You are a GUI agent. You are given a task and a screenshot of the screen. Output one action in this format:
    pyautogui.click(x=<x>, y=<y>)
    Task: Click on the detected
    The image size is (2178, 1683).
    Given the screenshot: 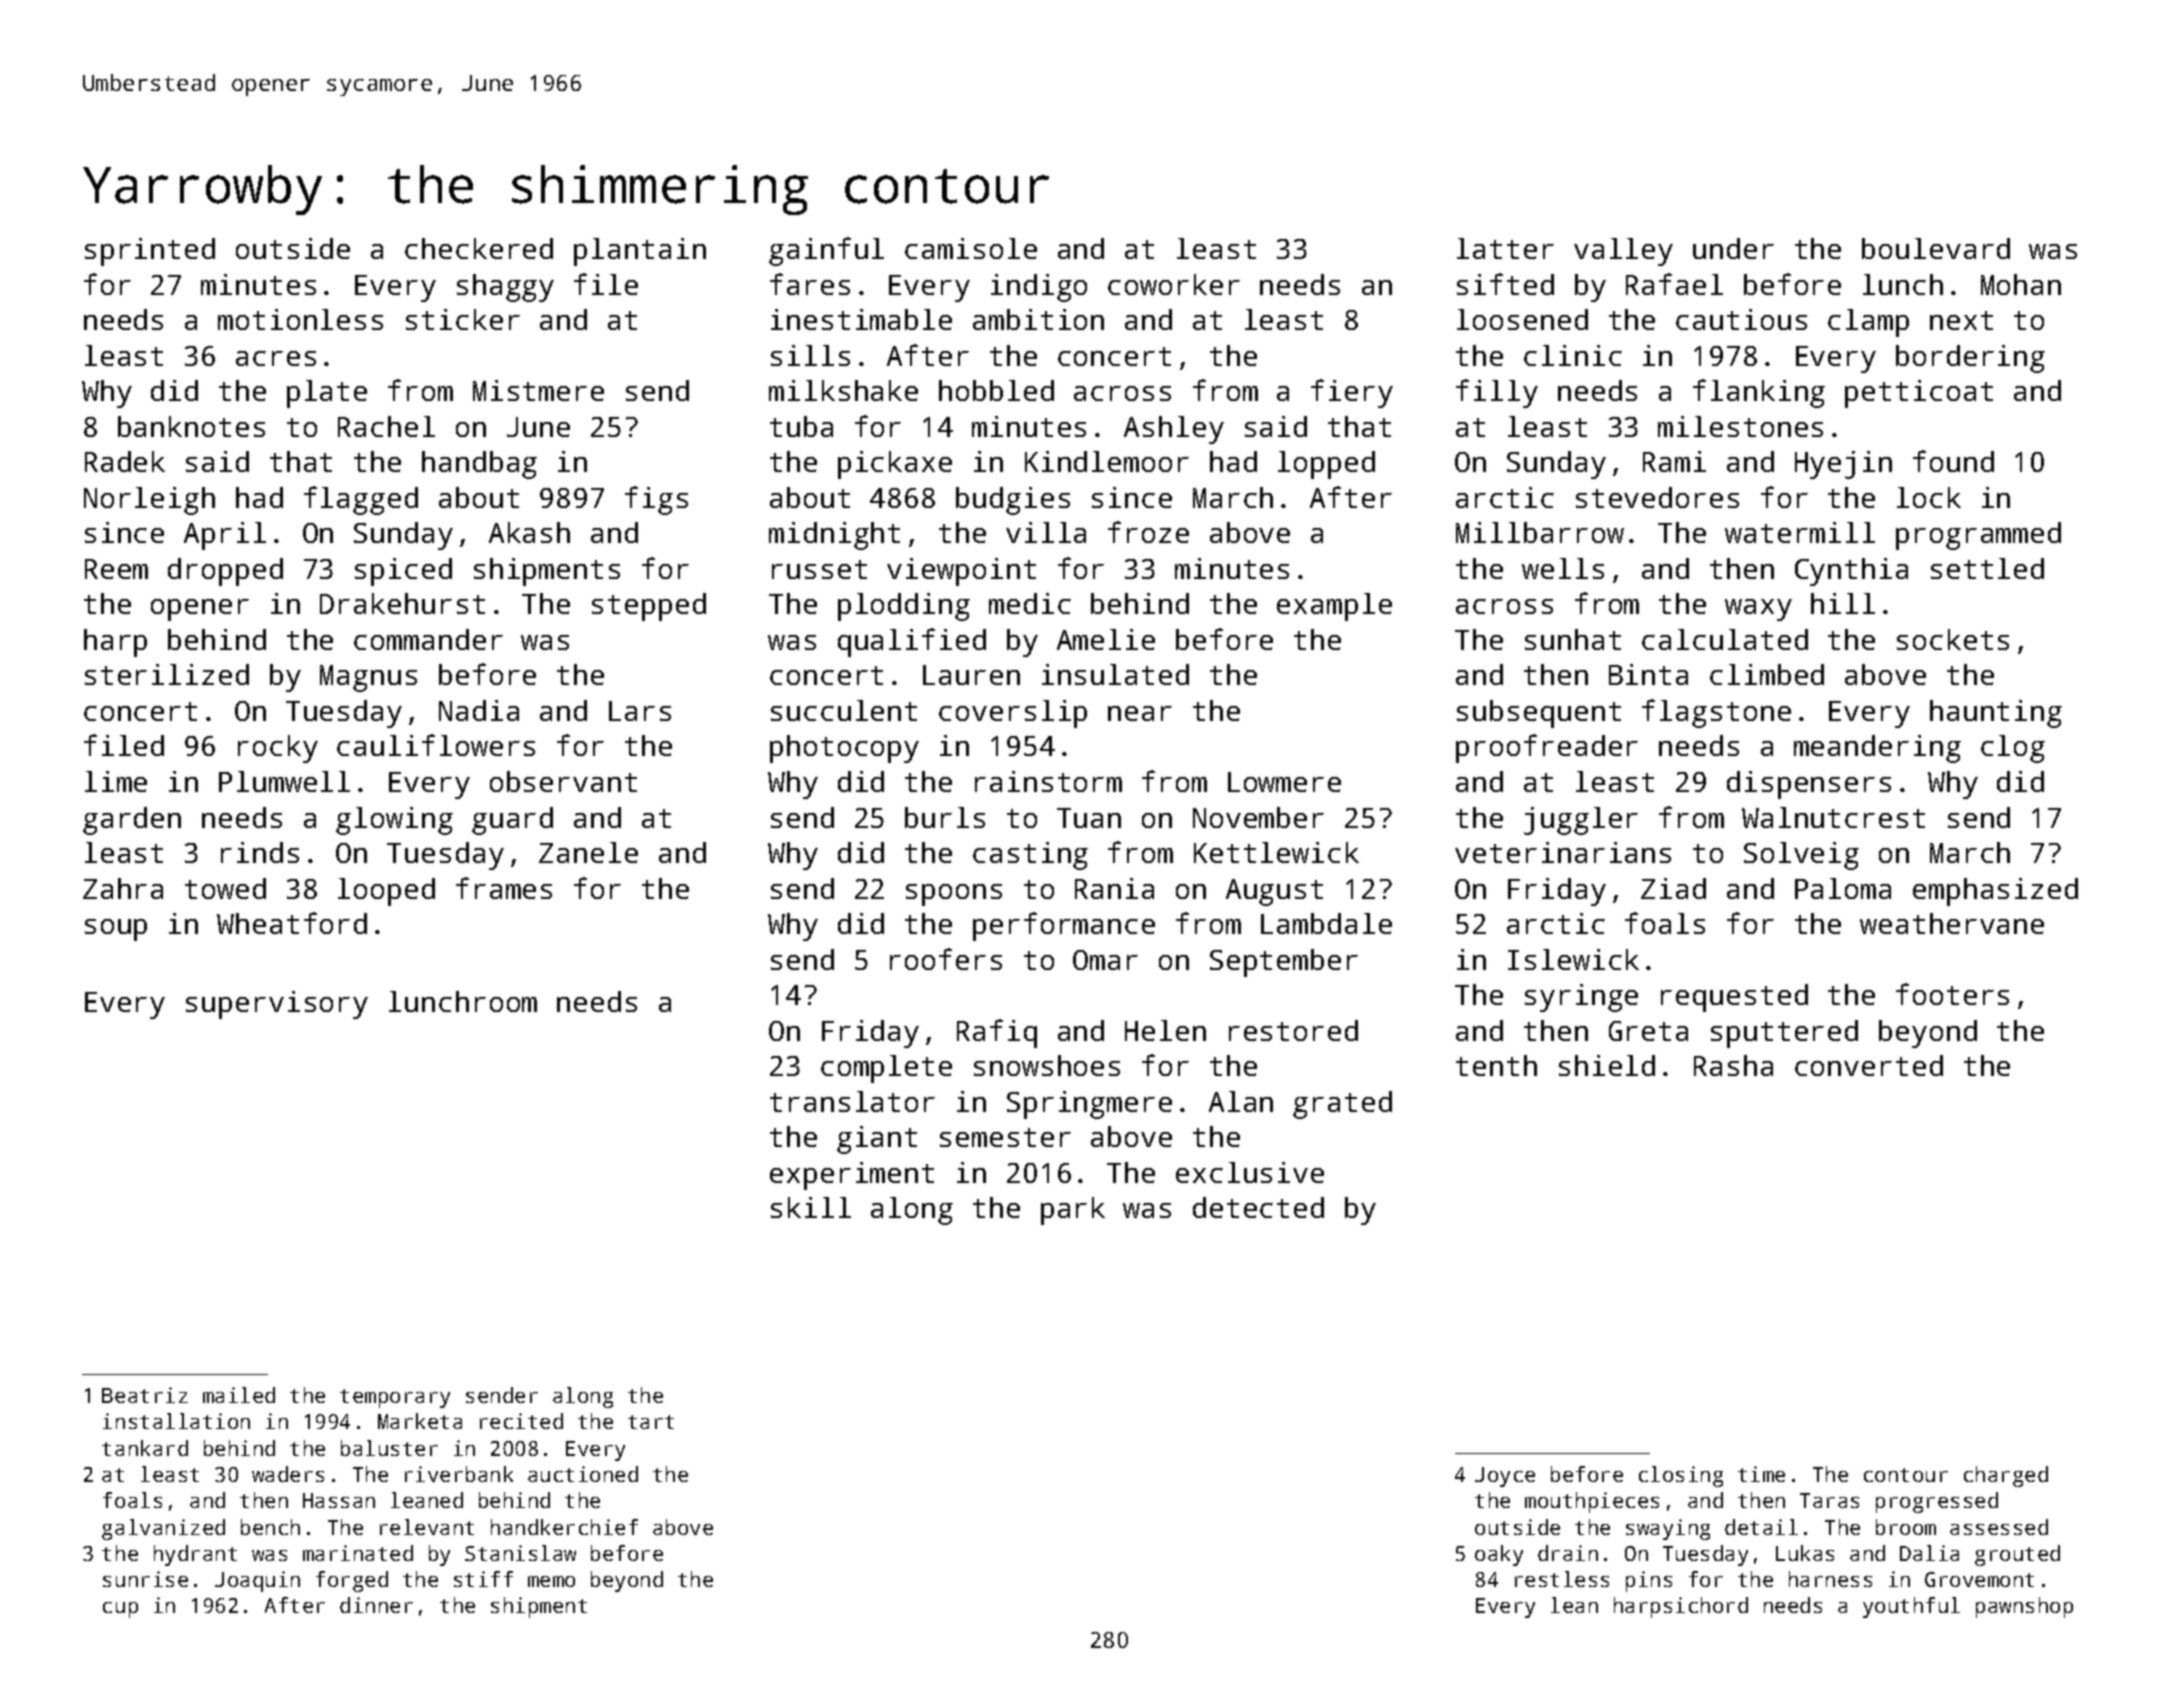 What is the action you would take?
    pyautogui.click(x=1258, y=1207)
